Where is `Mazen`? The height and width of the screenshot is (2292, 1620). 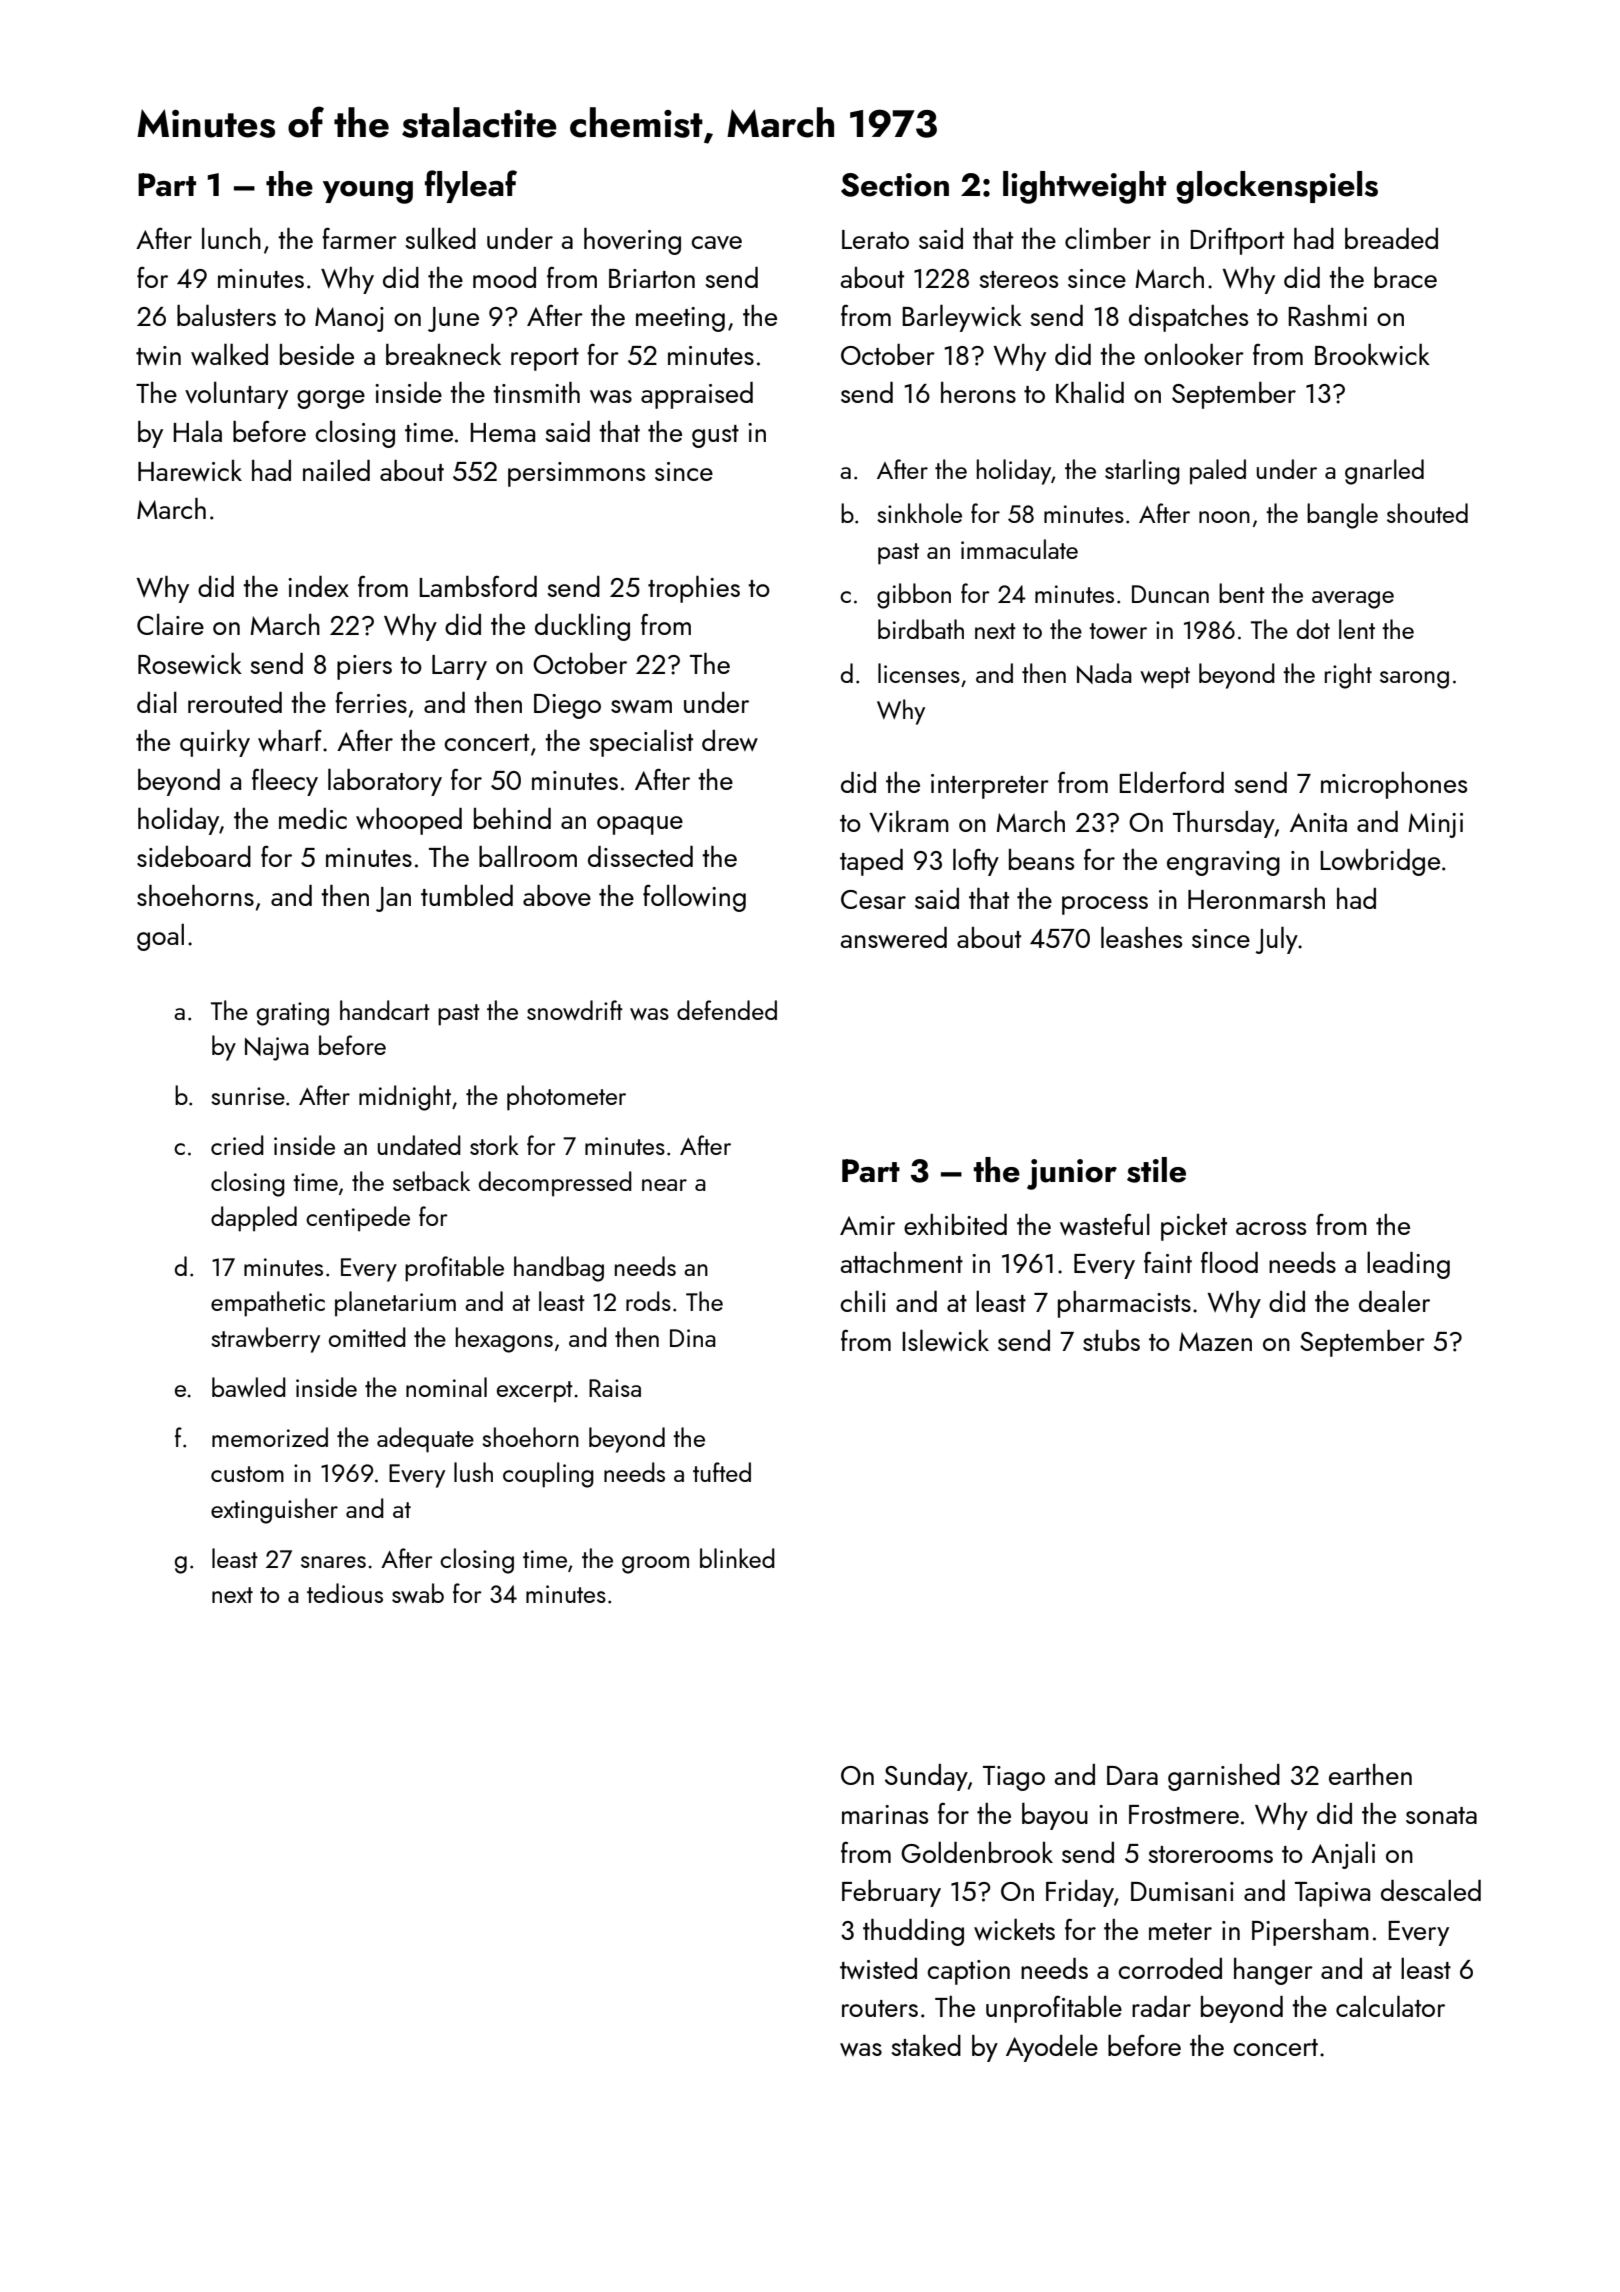 Mazen is located at coordinates (1215, 1341).
